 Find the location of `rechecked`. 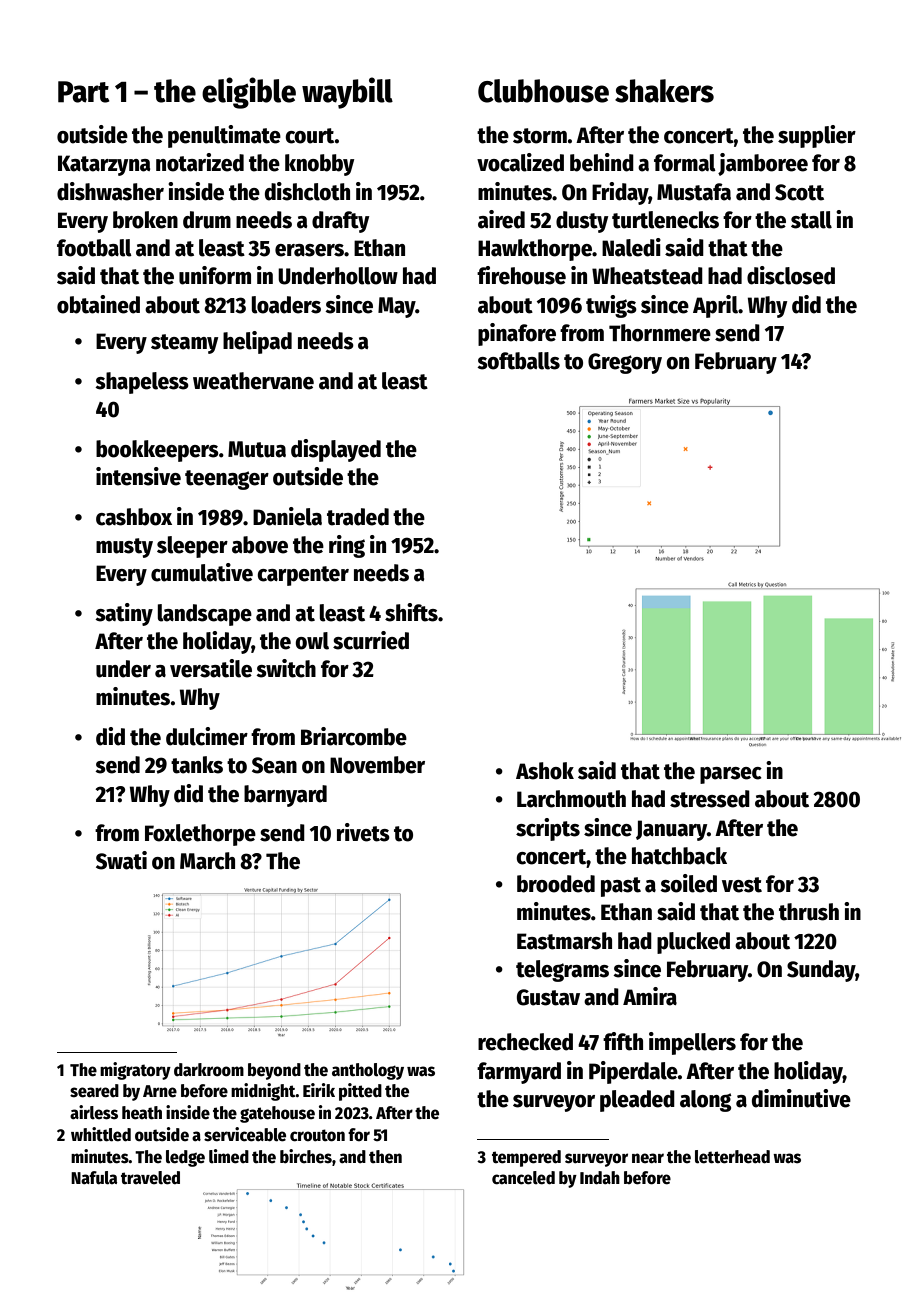

rechecked is located at coordinates (525, 1042).
